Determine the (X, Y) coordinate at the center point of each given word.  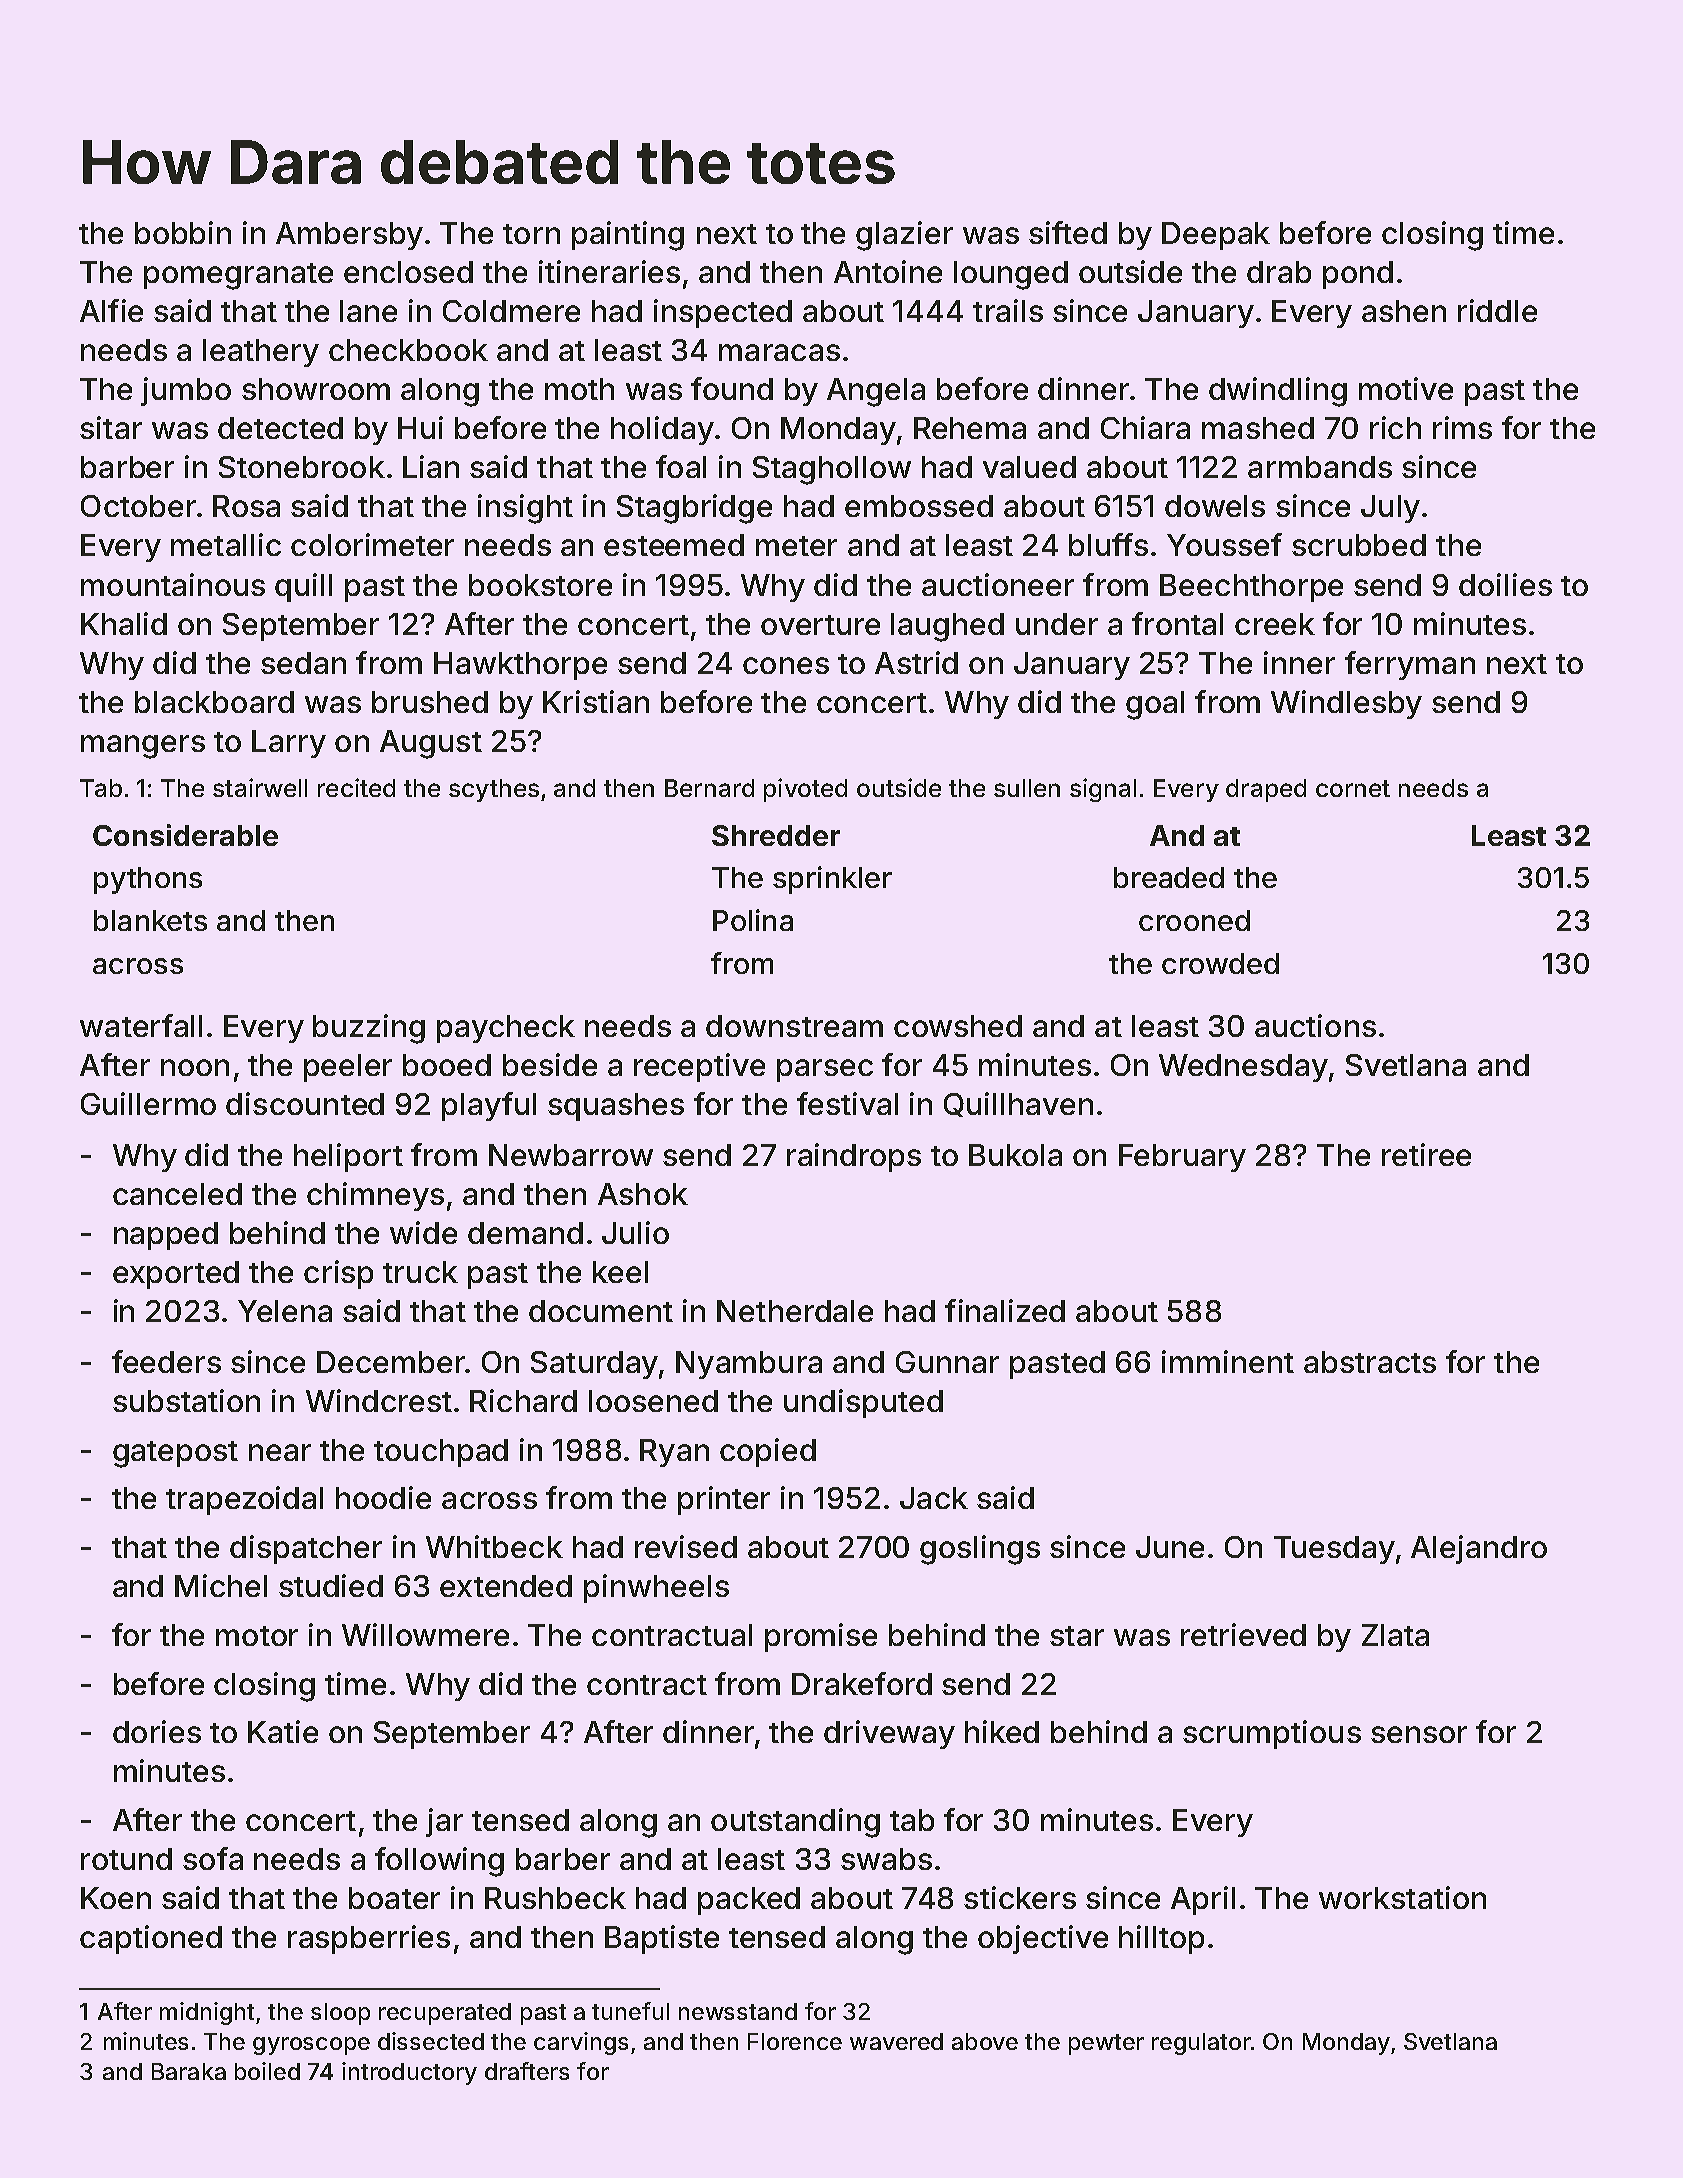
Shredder (776, 835)
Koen (116, 1898)
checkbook (408, 350)
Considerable (185, 835)
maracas (779, 352)
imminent (1228, 1361)
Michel (221, 1585)
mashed (1258, 428)
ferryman (1410, 665)
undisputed (863, 1403)
